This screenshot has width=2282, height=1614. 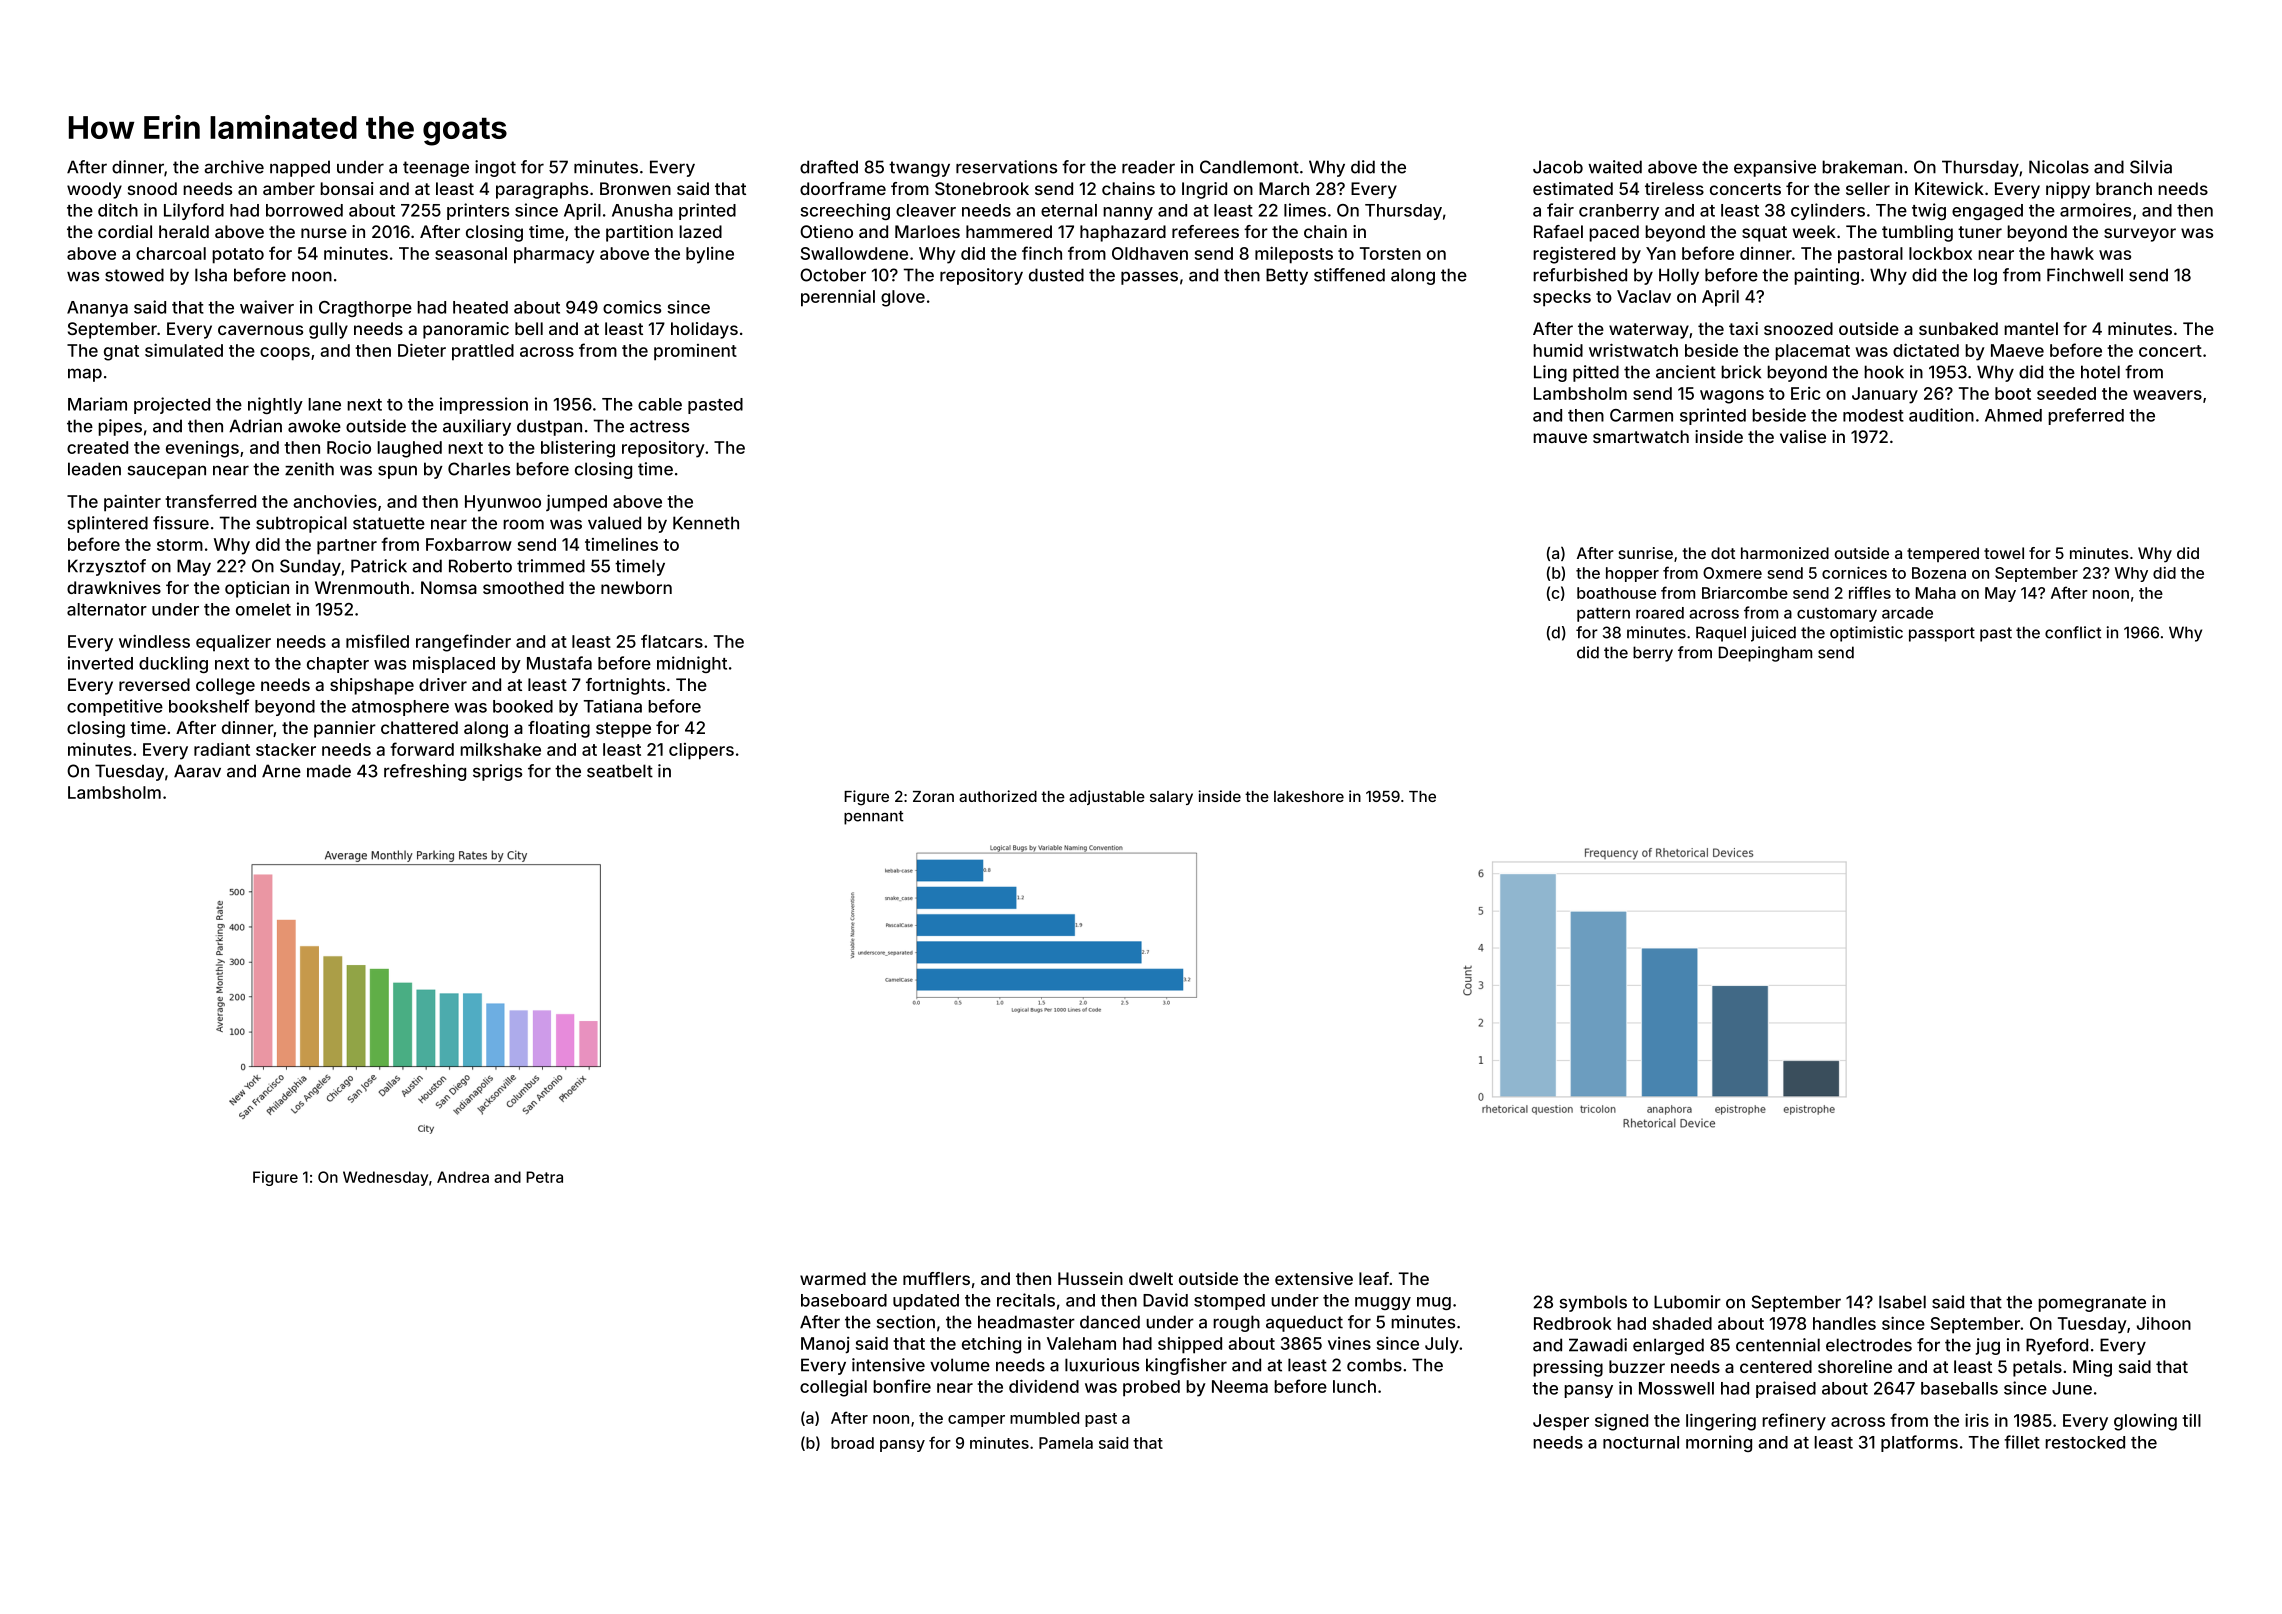 I want to click on Manoj, so click(x=825, y=1345).
